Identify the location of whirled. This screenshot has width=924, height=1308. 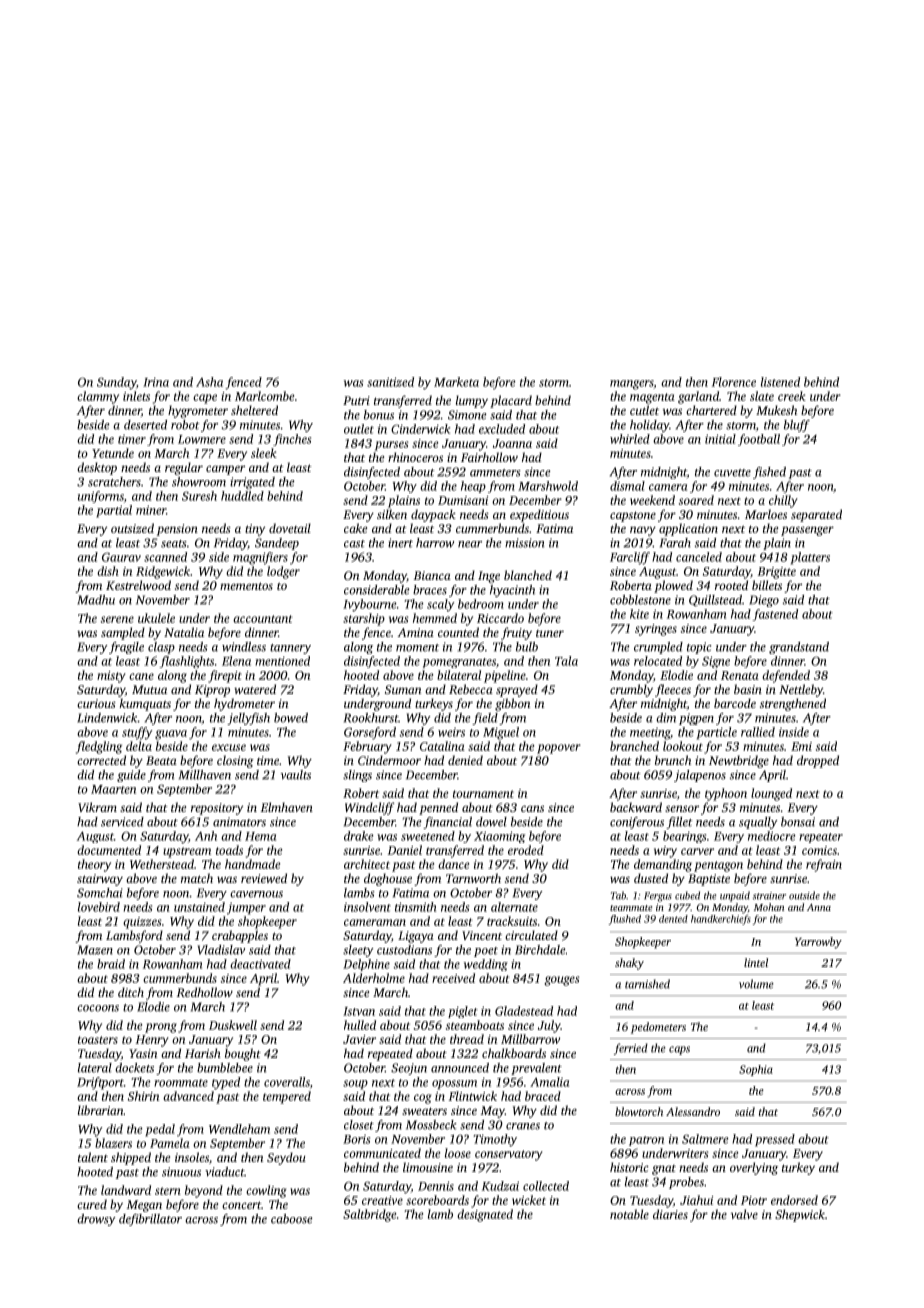
(630, 439).
